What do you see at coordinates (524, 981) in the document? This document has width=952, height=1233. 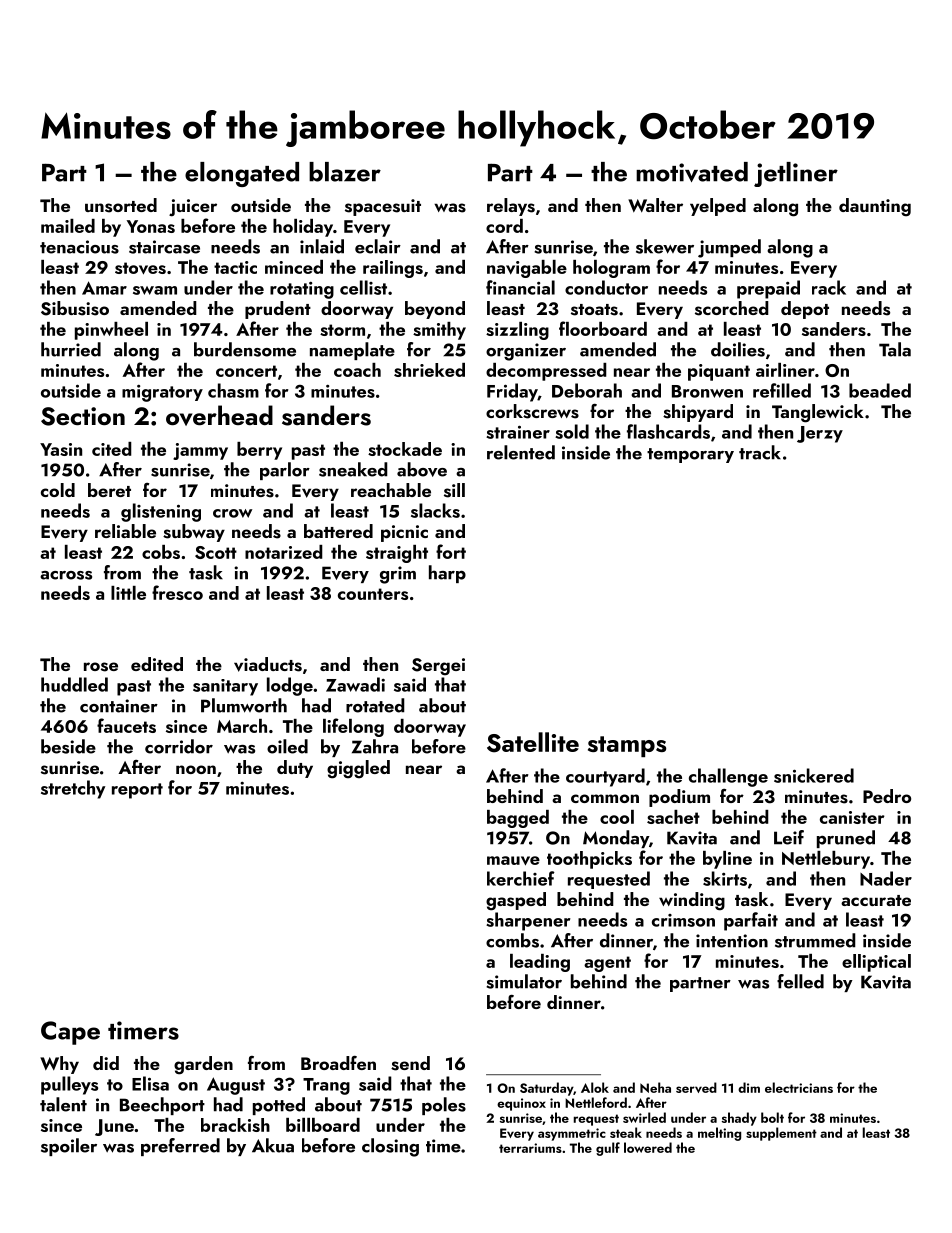 I see `simulator` at bounding box center [524, 981].
